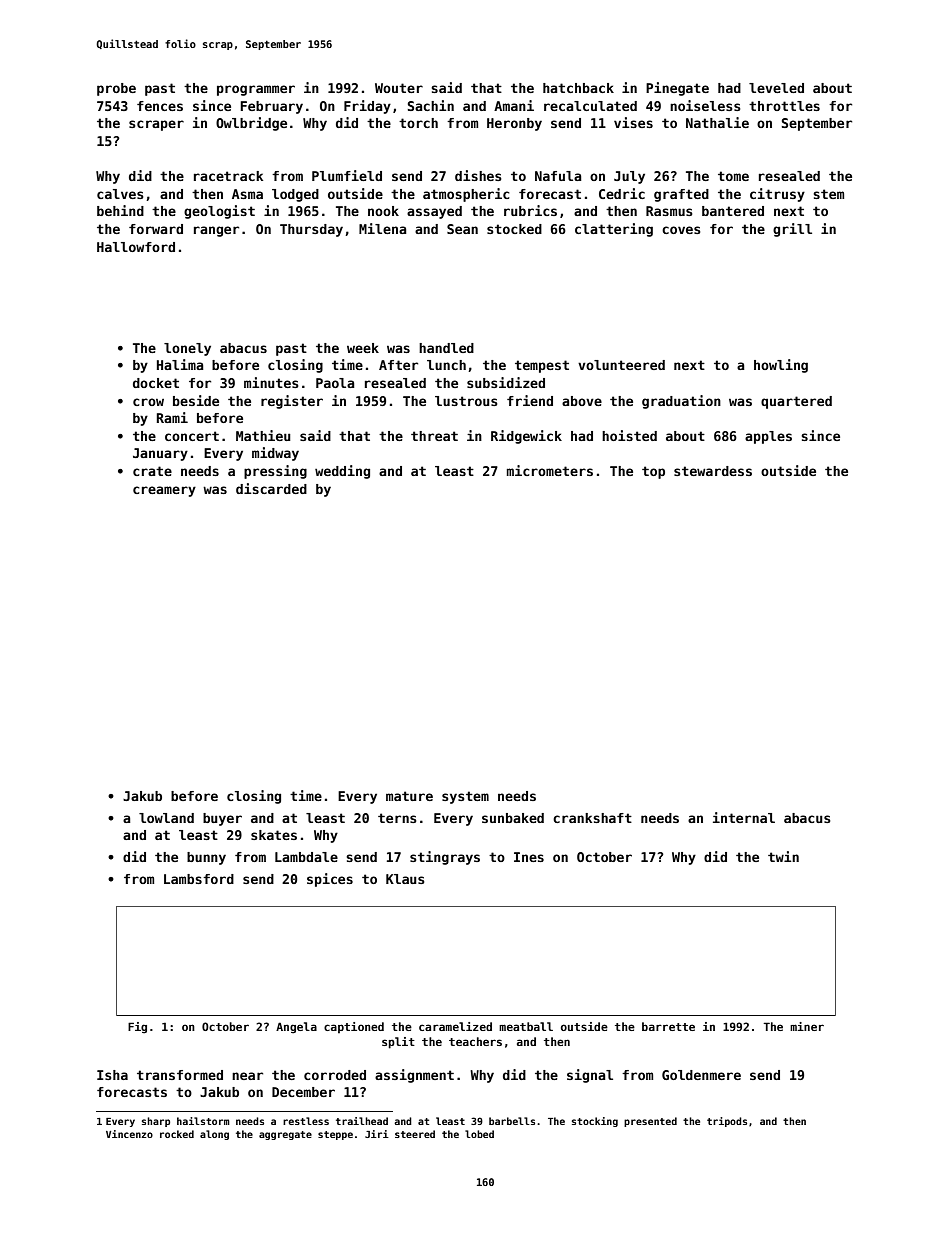 This screenshot has width=952, height=1233. Describe the element at coordinates (668, 1026) in the screenshot. I see `barrette` at that location.
